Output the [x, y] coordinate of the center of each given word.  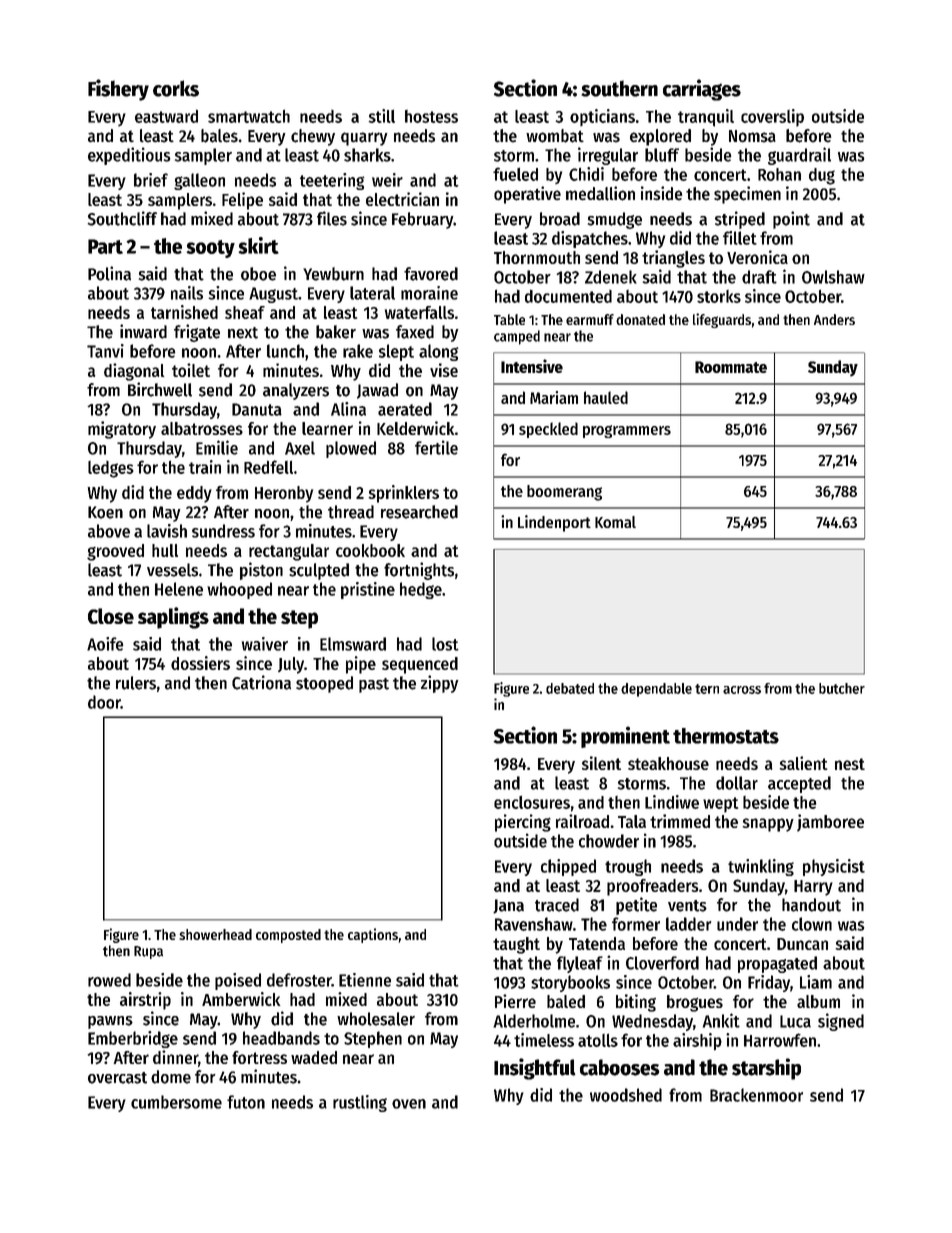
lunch [285, 351]
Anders [834, 319]
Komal [615, 522]
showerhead [215, 934]
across [742, 690]
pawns [110, 1022]
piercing [523, 823]
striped [740, 220]
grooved [115, 552]
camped [517, 337]
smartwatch [249, 116]
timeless [544, 1040]
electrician [402, 199]
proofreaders [652, 887]
